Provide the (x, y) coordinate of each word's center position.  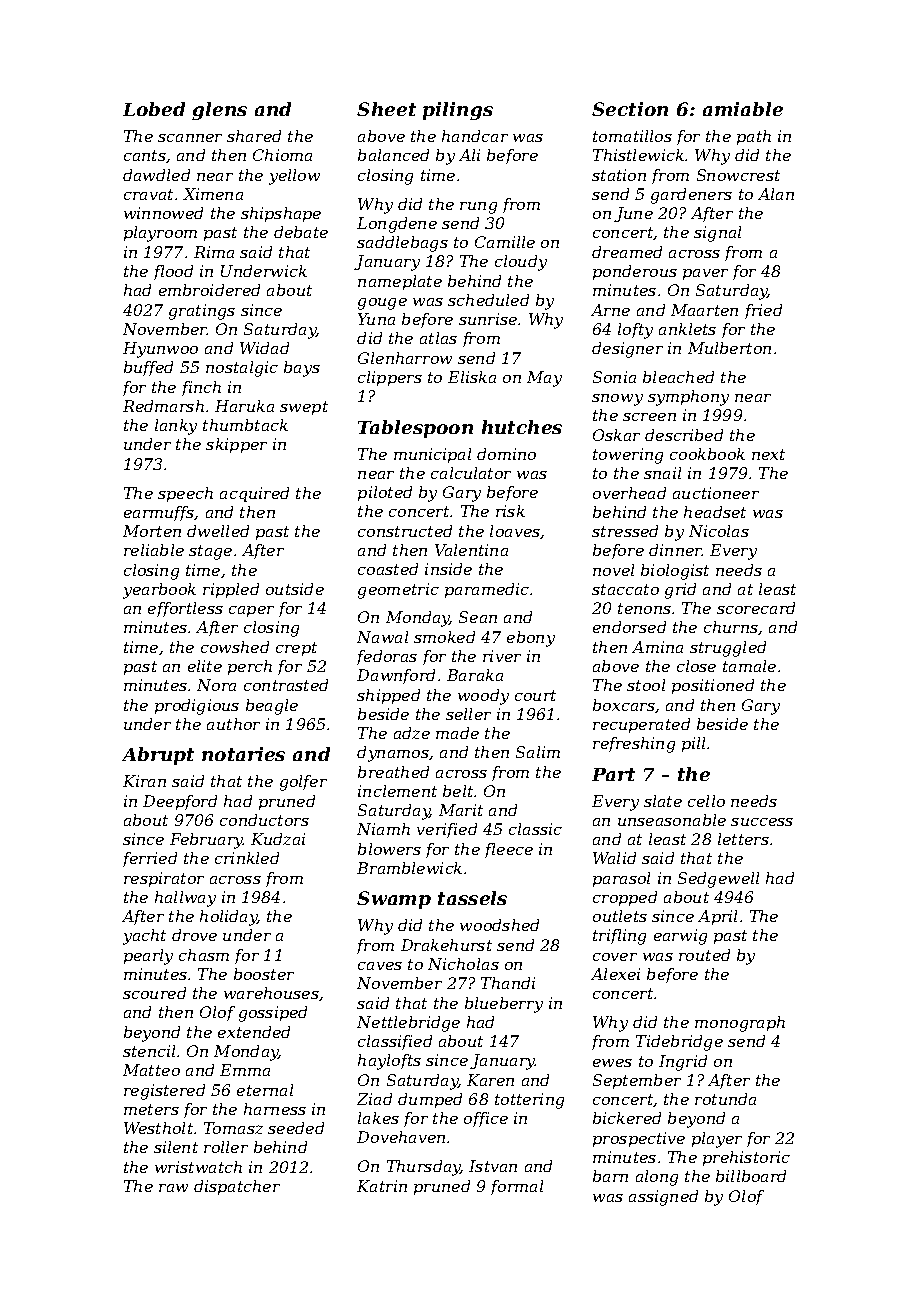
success (762, 822)
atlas (438, 338)
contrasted (286, 685)
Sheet (386, 109)
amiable (743, 109)
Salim (538, 752)
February (206, 841)
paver (705, 274)
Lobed (154, 109)
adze (412, 733)
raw (173, 1188)
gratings (202, 312)
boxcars (624, 705)
